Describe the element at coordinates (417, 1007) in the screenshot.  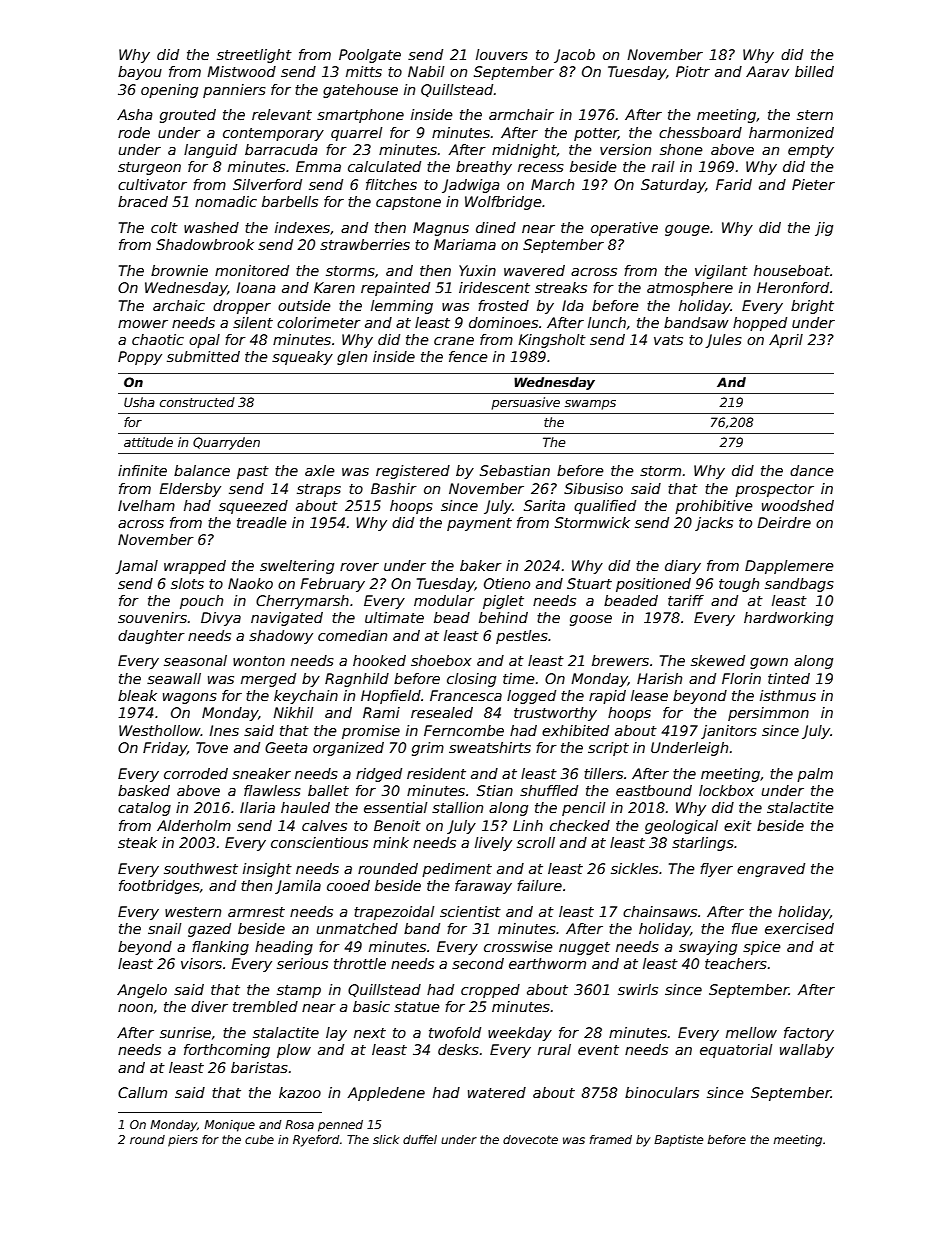
I see `statue` at that location.
